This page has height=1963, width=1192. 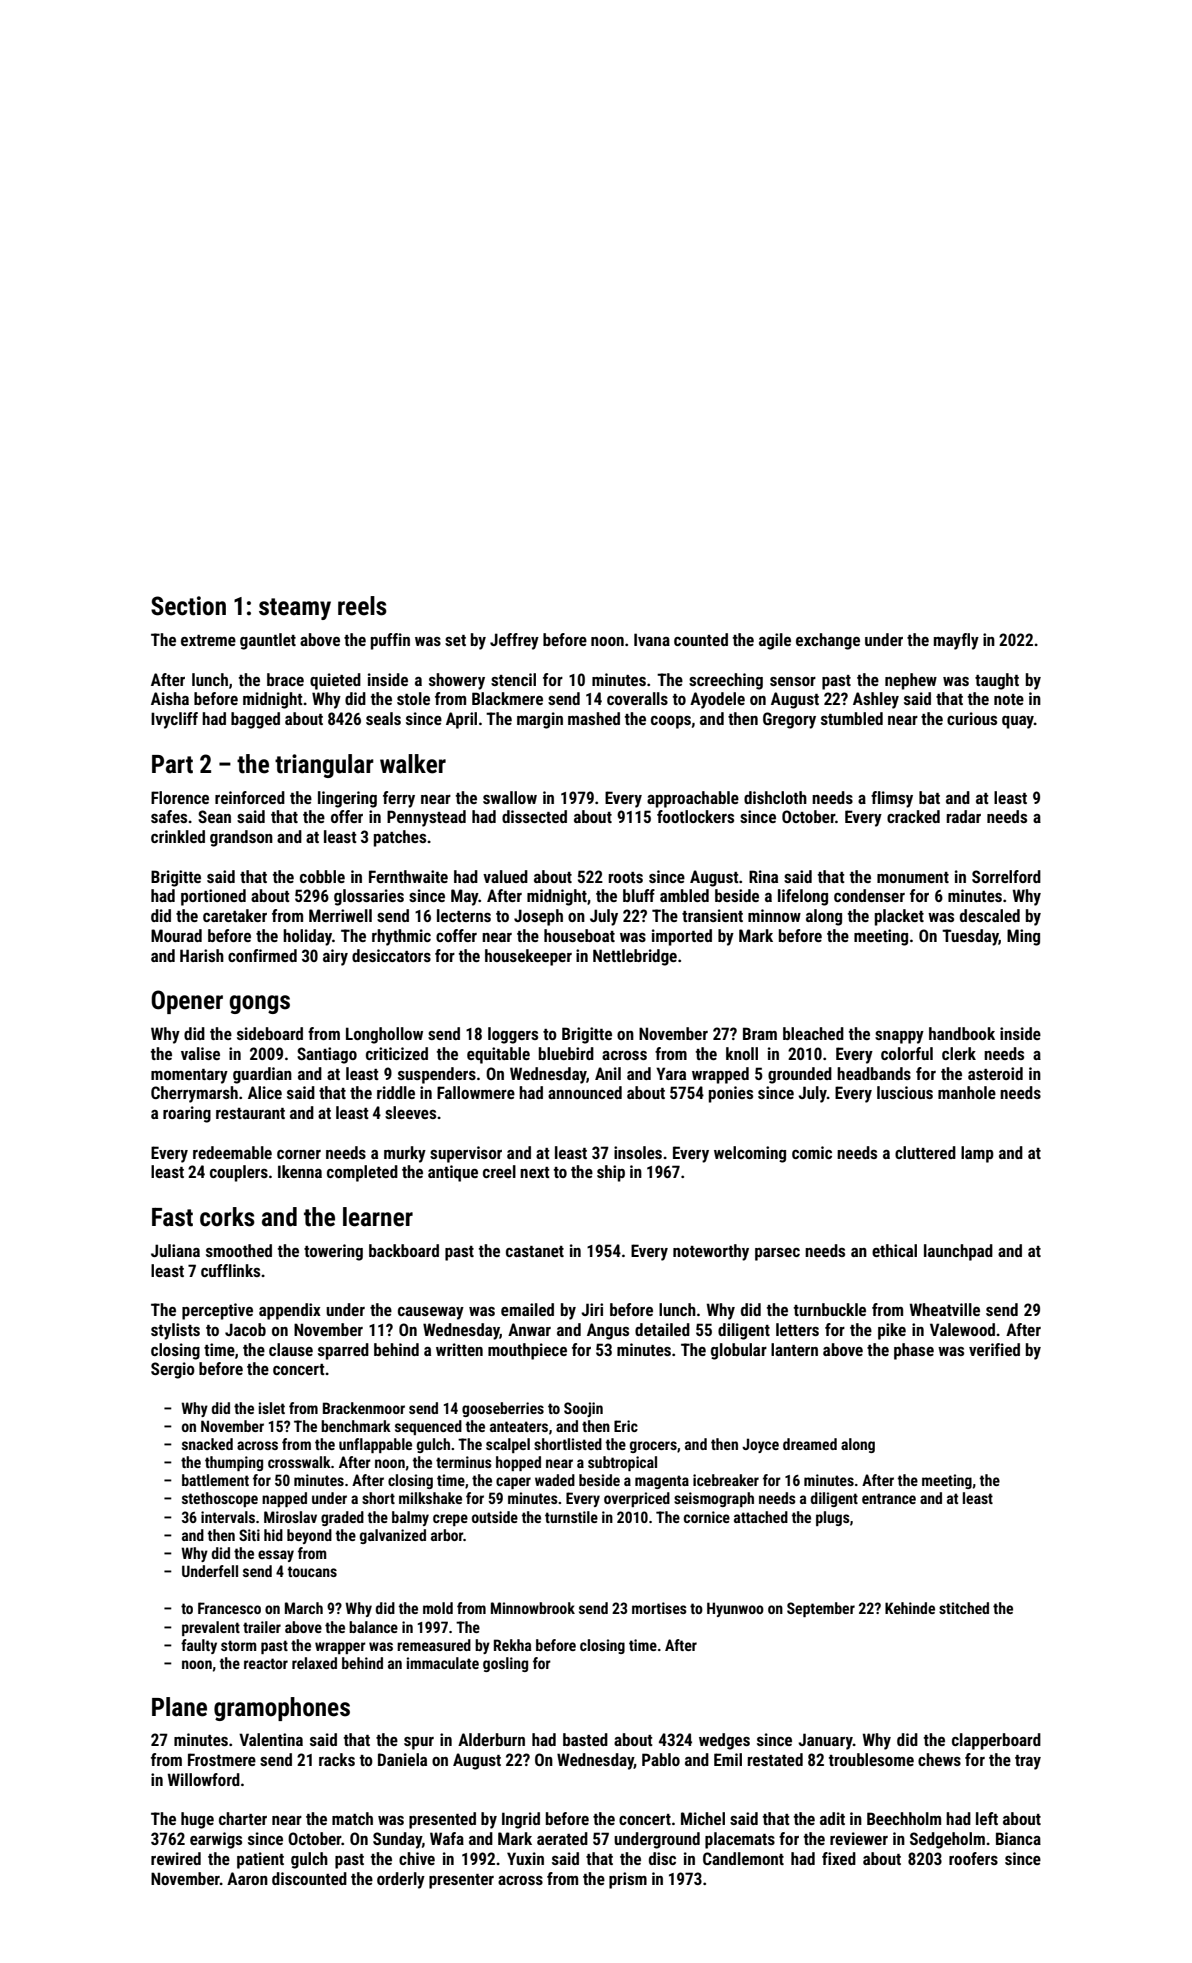 I want to click on agile, so click(x=775, y=641).
